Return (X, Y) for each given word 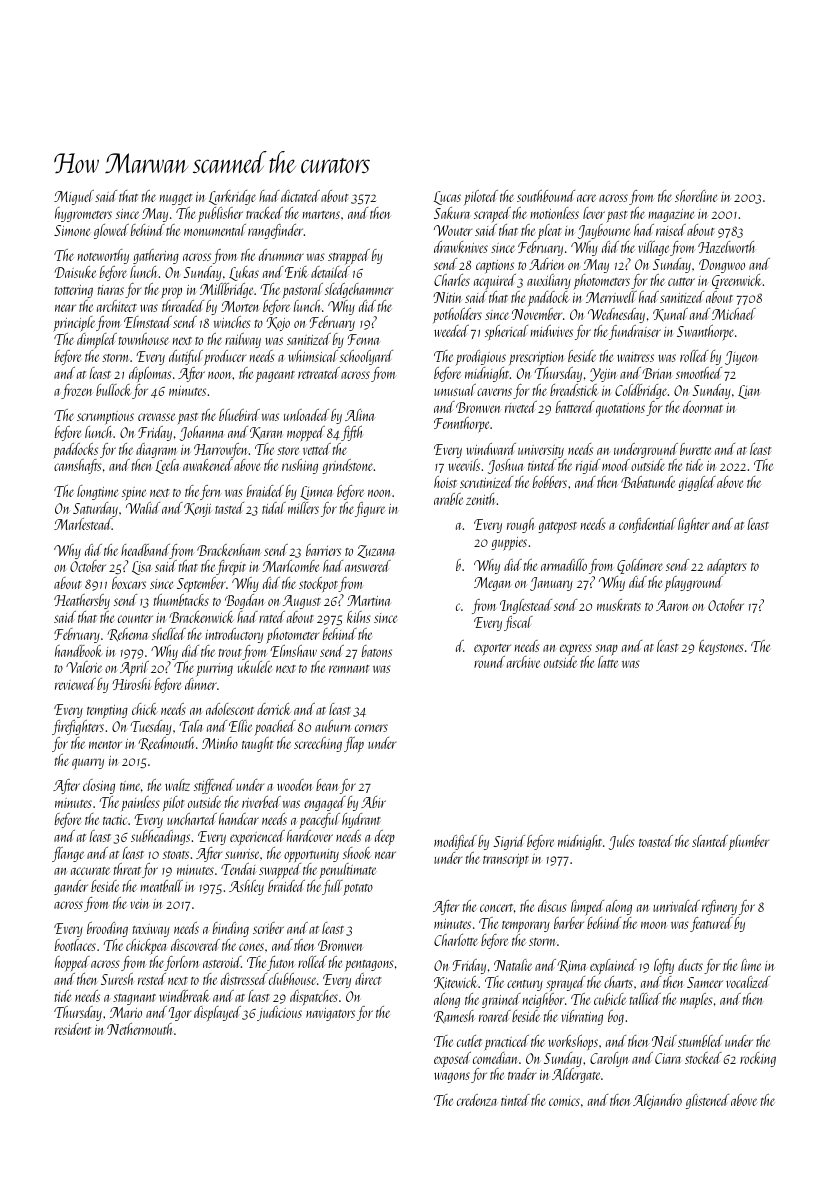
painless (141, 803)
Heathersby (82, 601)
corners (371, 728)
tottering (73, 291)
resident (73, 1029)
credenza (477, 1100)
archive (523, 662)
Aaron (672, 605)
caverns (494, 392)
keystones (721, 647)
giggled (697, 483)
